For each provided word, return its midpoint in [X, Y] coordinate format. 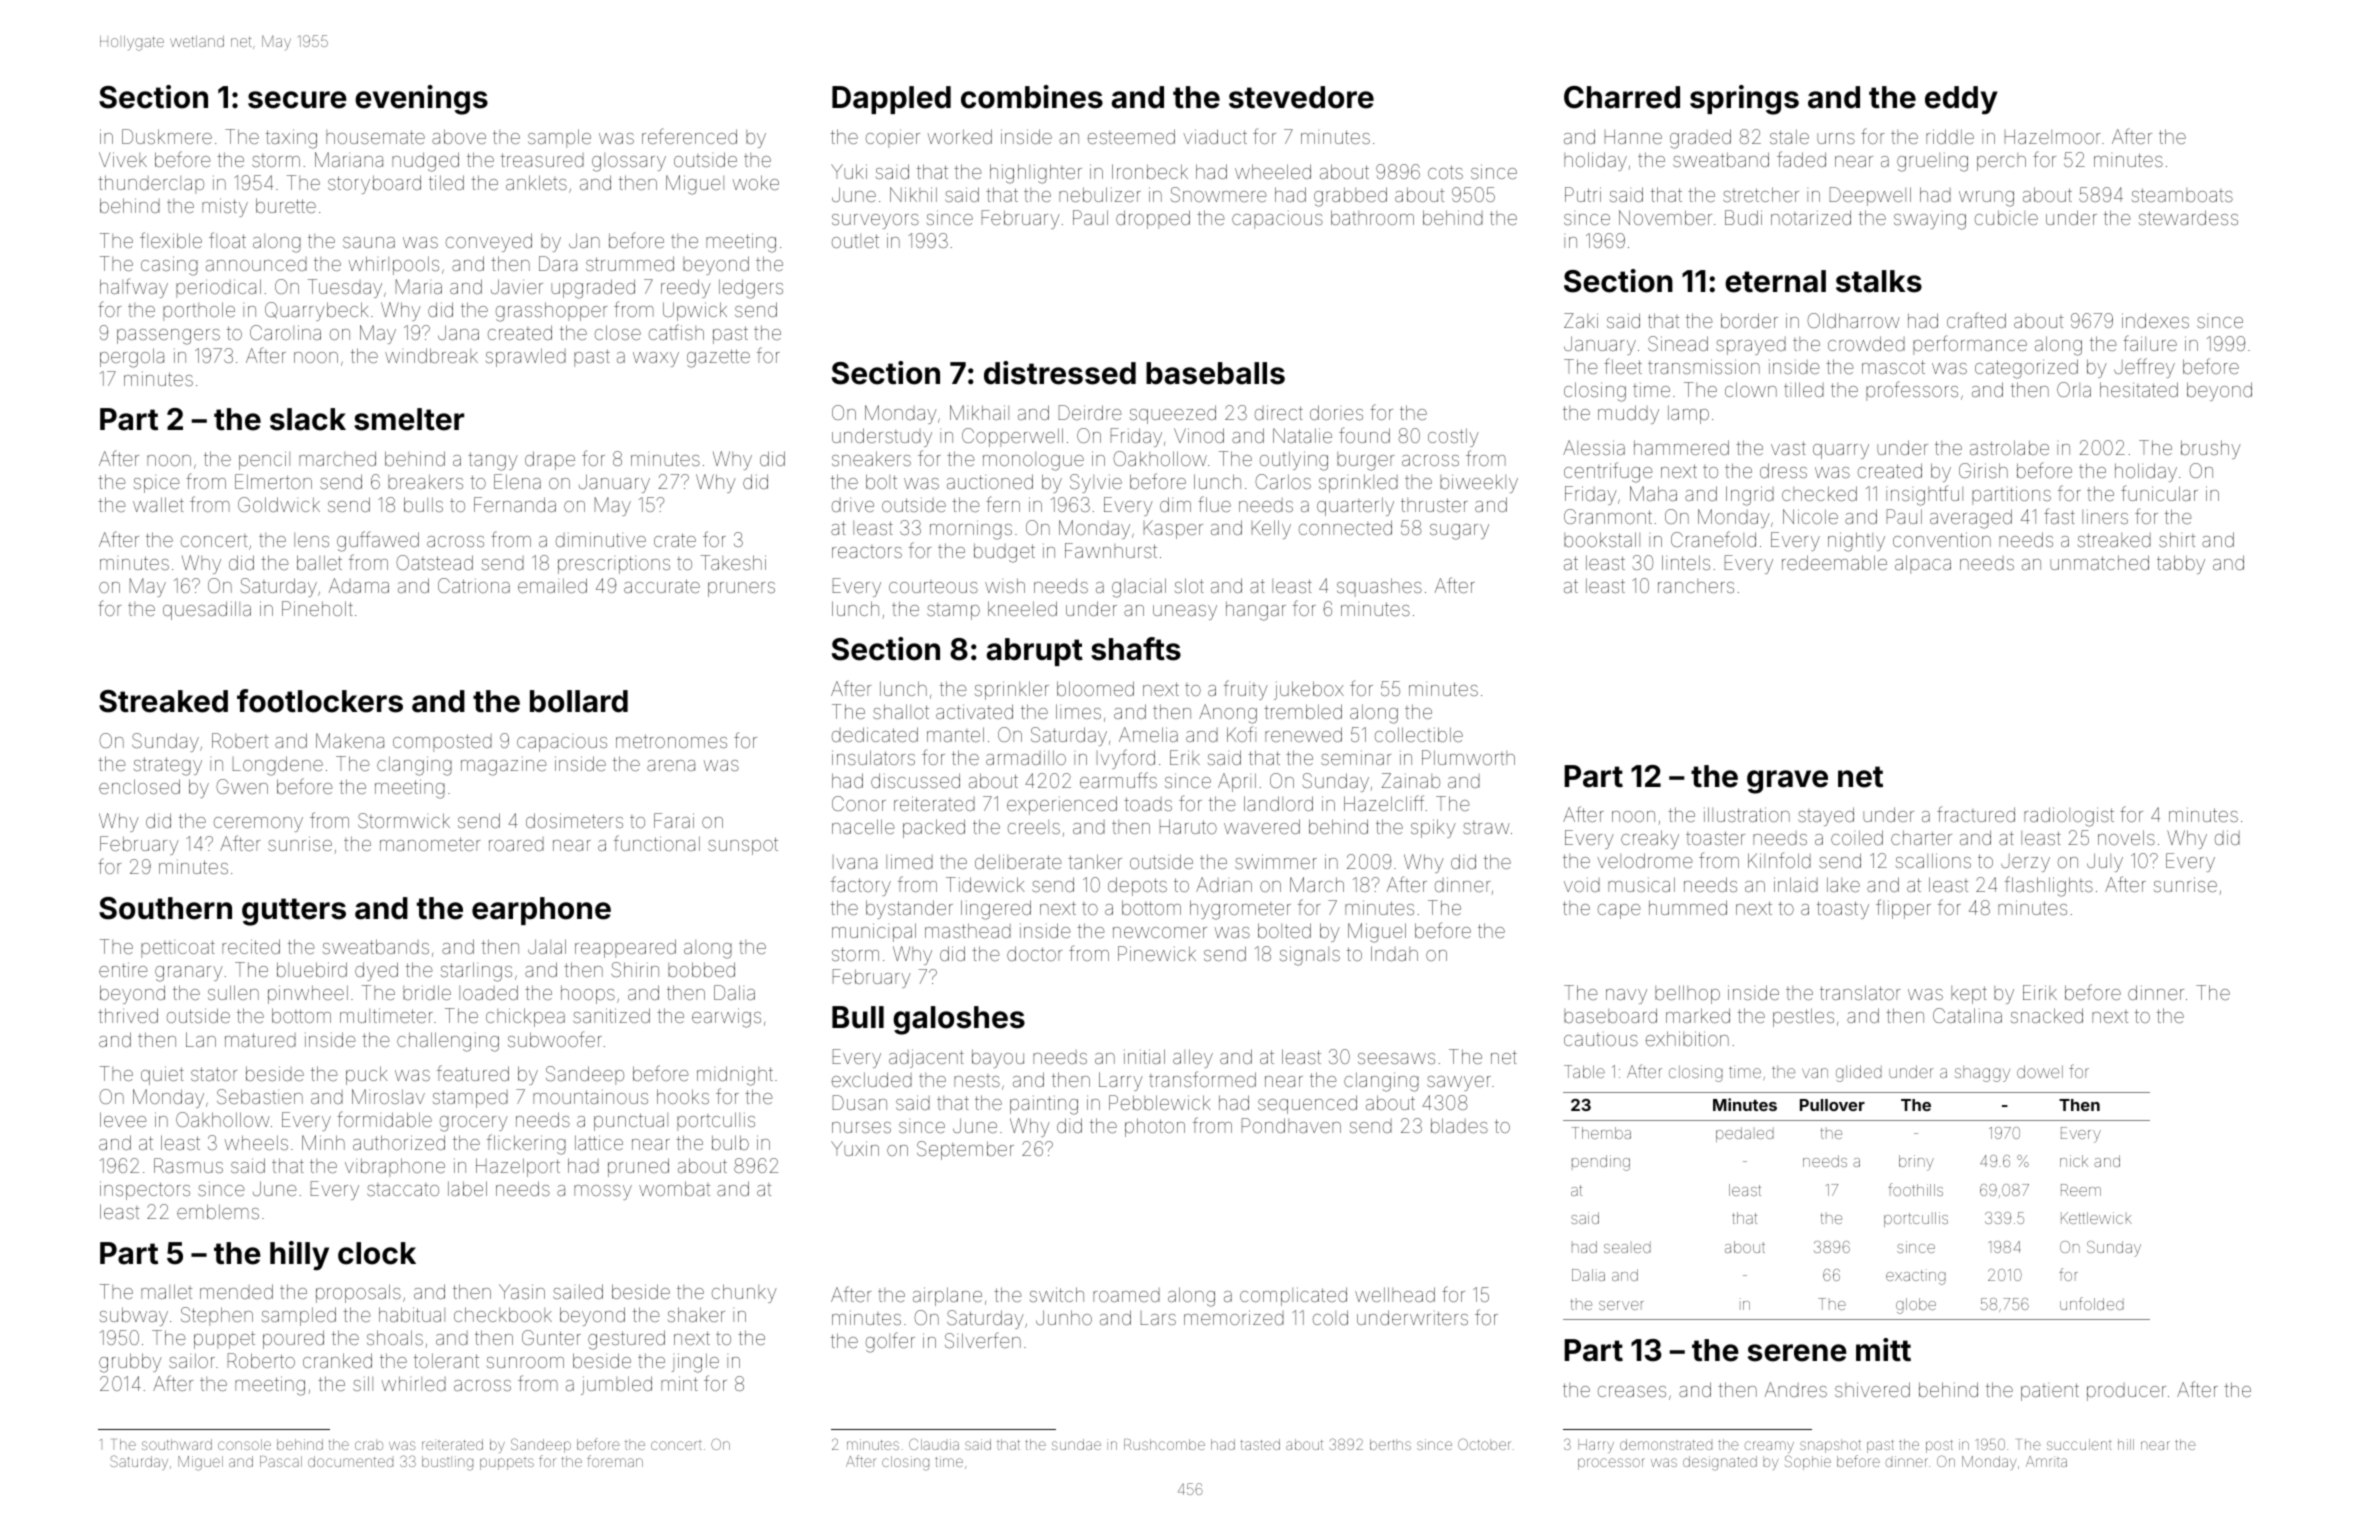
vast [1788, 448]
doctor [1034, 953]
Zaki [1581, 320]
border [1749, 320]
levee [123, 1119]
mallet [166, 1291]
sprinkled [1358, 483]
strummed [630, 263]
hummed [1688, 907]
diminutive [601, 540]
